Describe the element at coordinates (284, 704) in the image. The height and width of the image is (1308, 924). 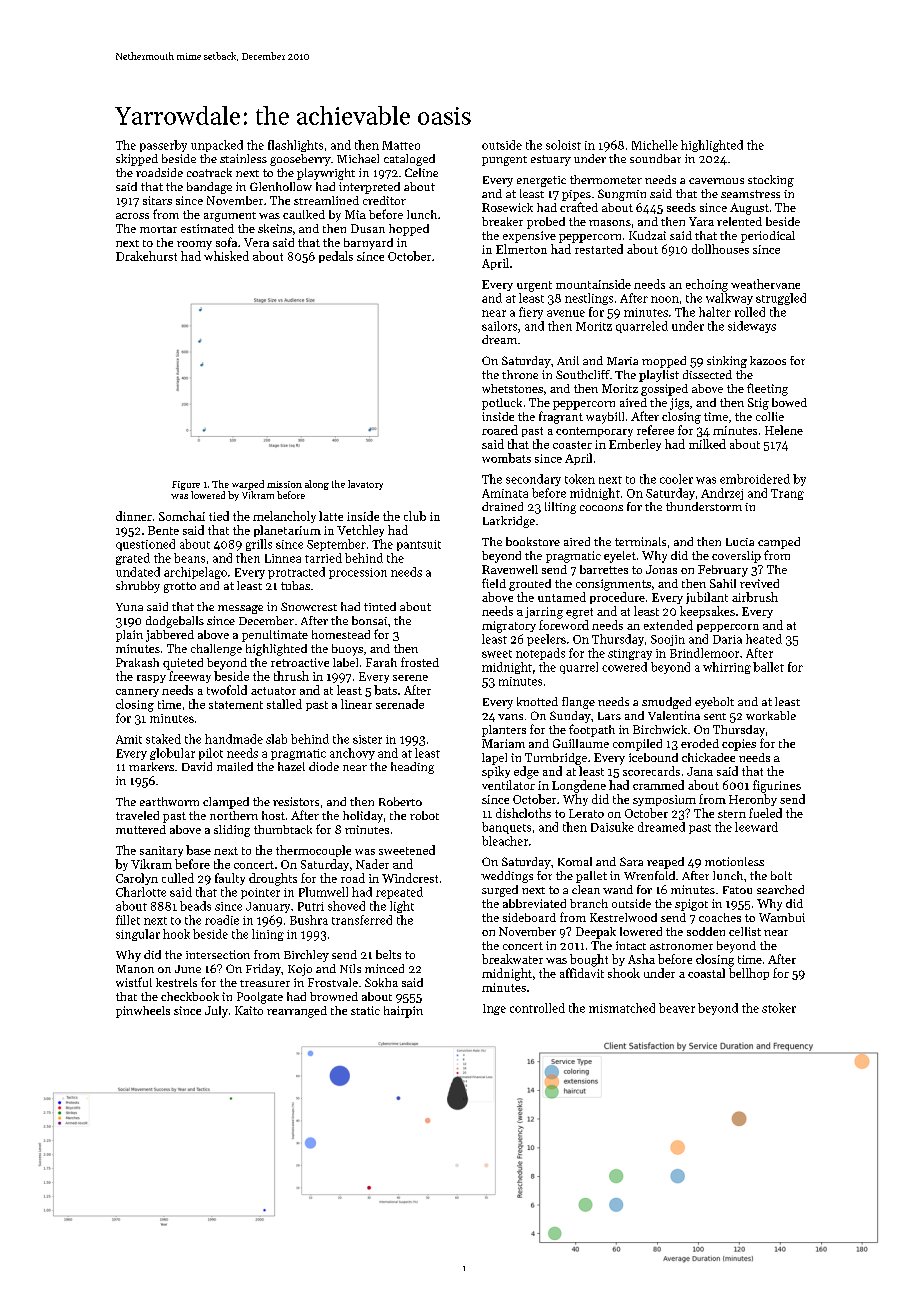
I see `stalled` at that location.
